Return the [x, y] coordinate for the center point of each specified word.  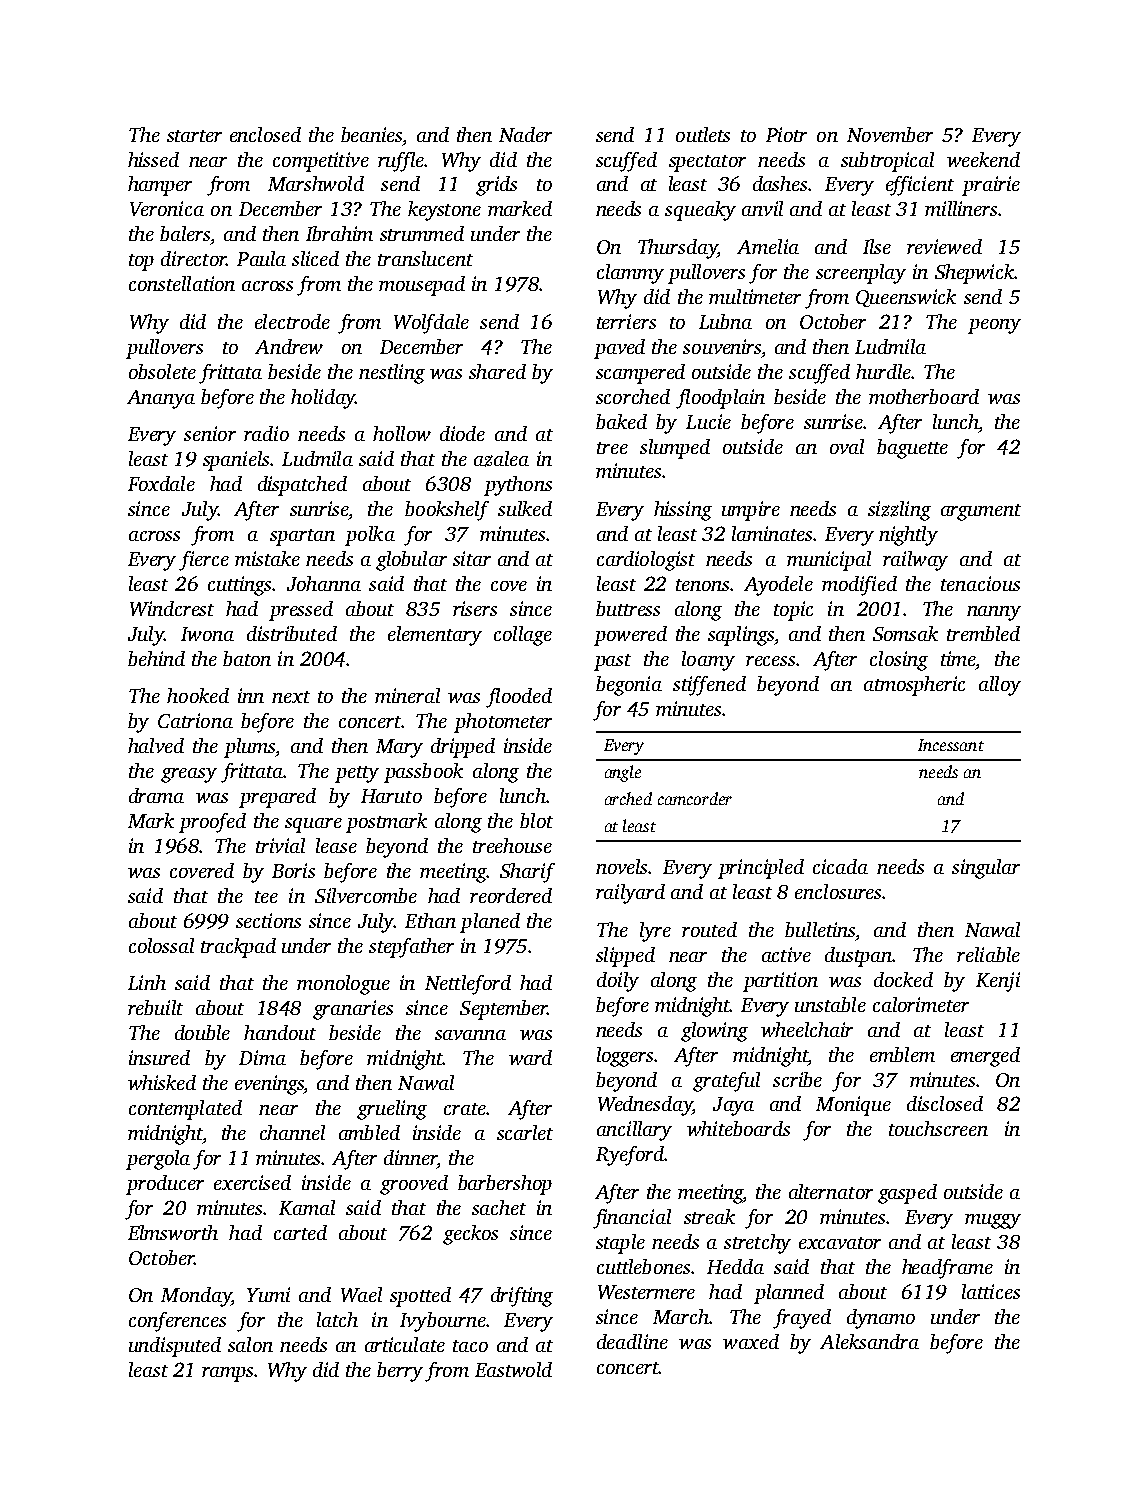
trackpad [238, 948]
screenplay [861, 274]
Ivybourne [443, 1322]
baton [247, 658]
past [612, 662]
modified [859, 586]
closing [899, 661]
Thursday [677, 249]
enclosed [265, 134]
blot [536, 820]
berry [400, 1372]
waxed [751, 1341]
